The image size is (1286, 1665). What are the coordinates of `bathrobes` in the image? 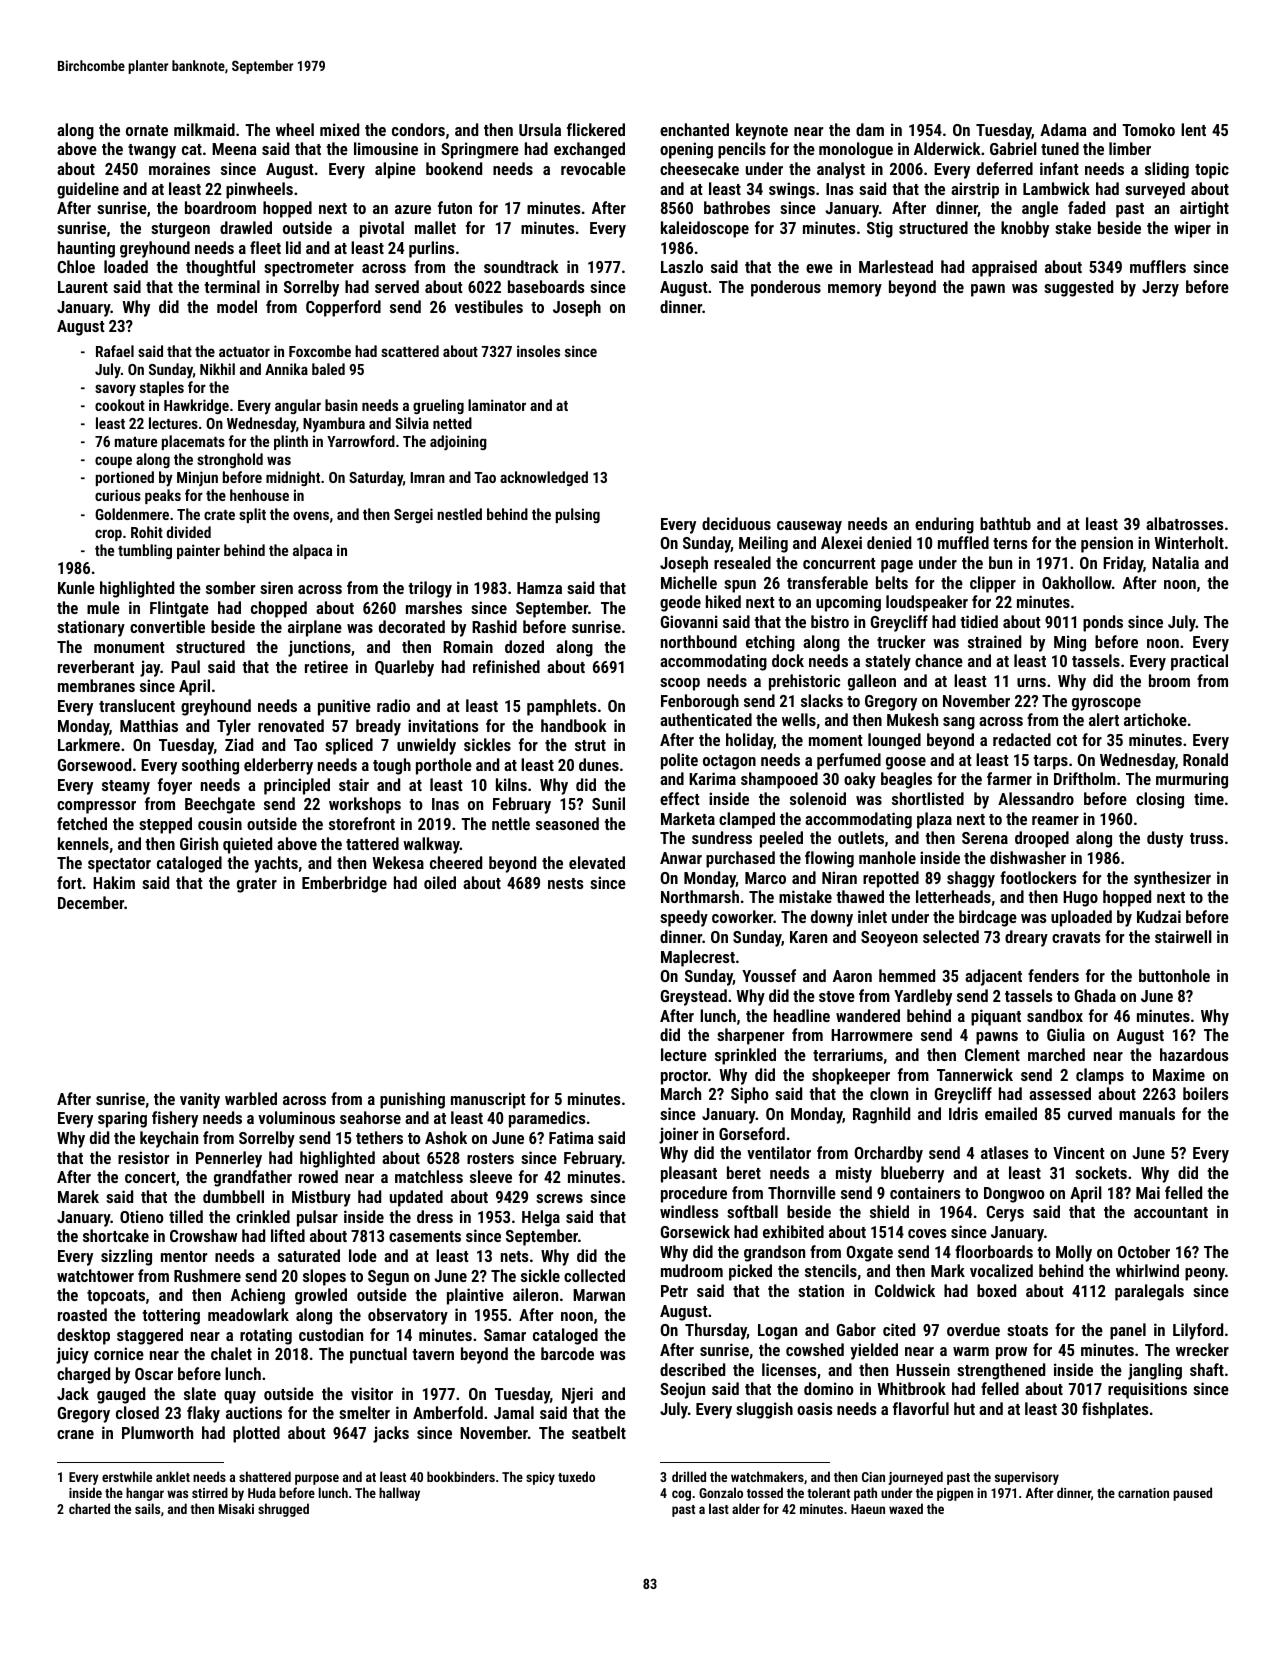 It's located at (737, 207).
